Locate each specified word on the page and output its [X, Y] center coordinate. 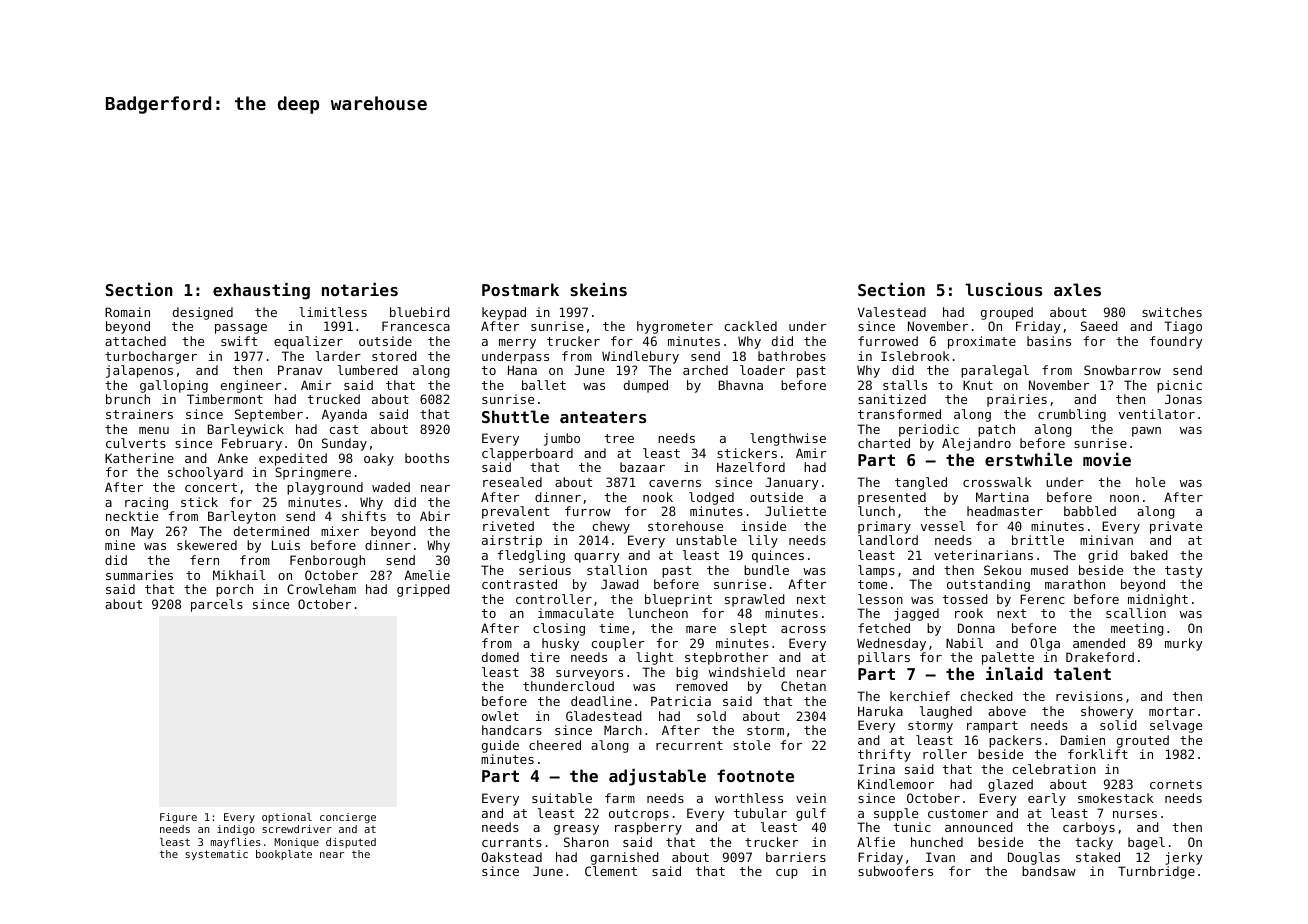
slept [748, 629]
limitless [333, 312]
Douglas [1034, 858]
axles [1077, 289]
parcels [217, 605]
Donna [976, 628]
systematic [216, 855]
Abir [435, 516]
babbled [1090, 511]
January [792, 483]
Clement [611, 871]
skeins [598, 289]
